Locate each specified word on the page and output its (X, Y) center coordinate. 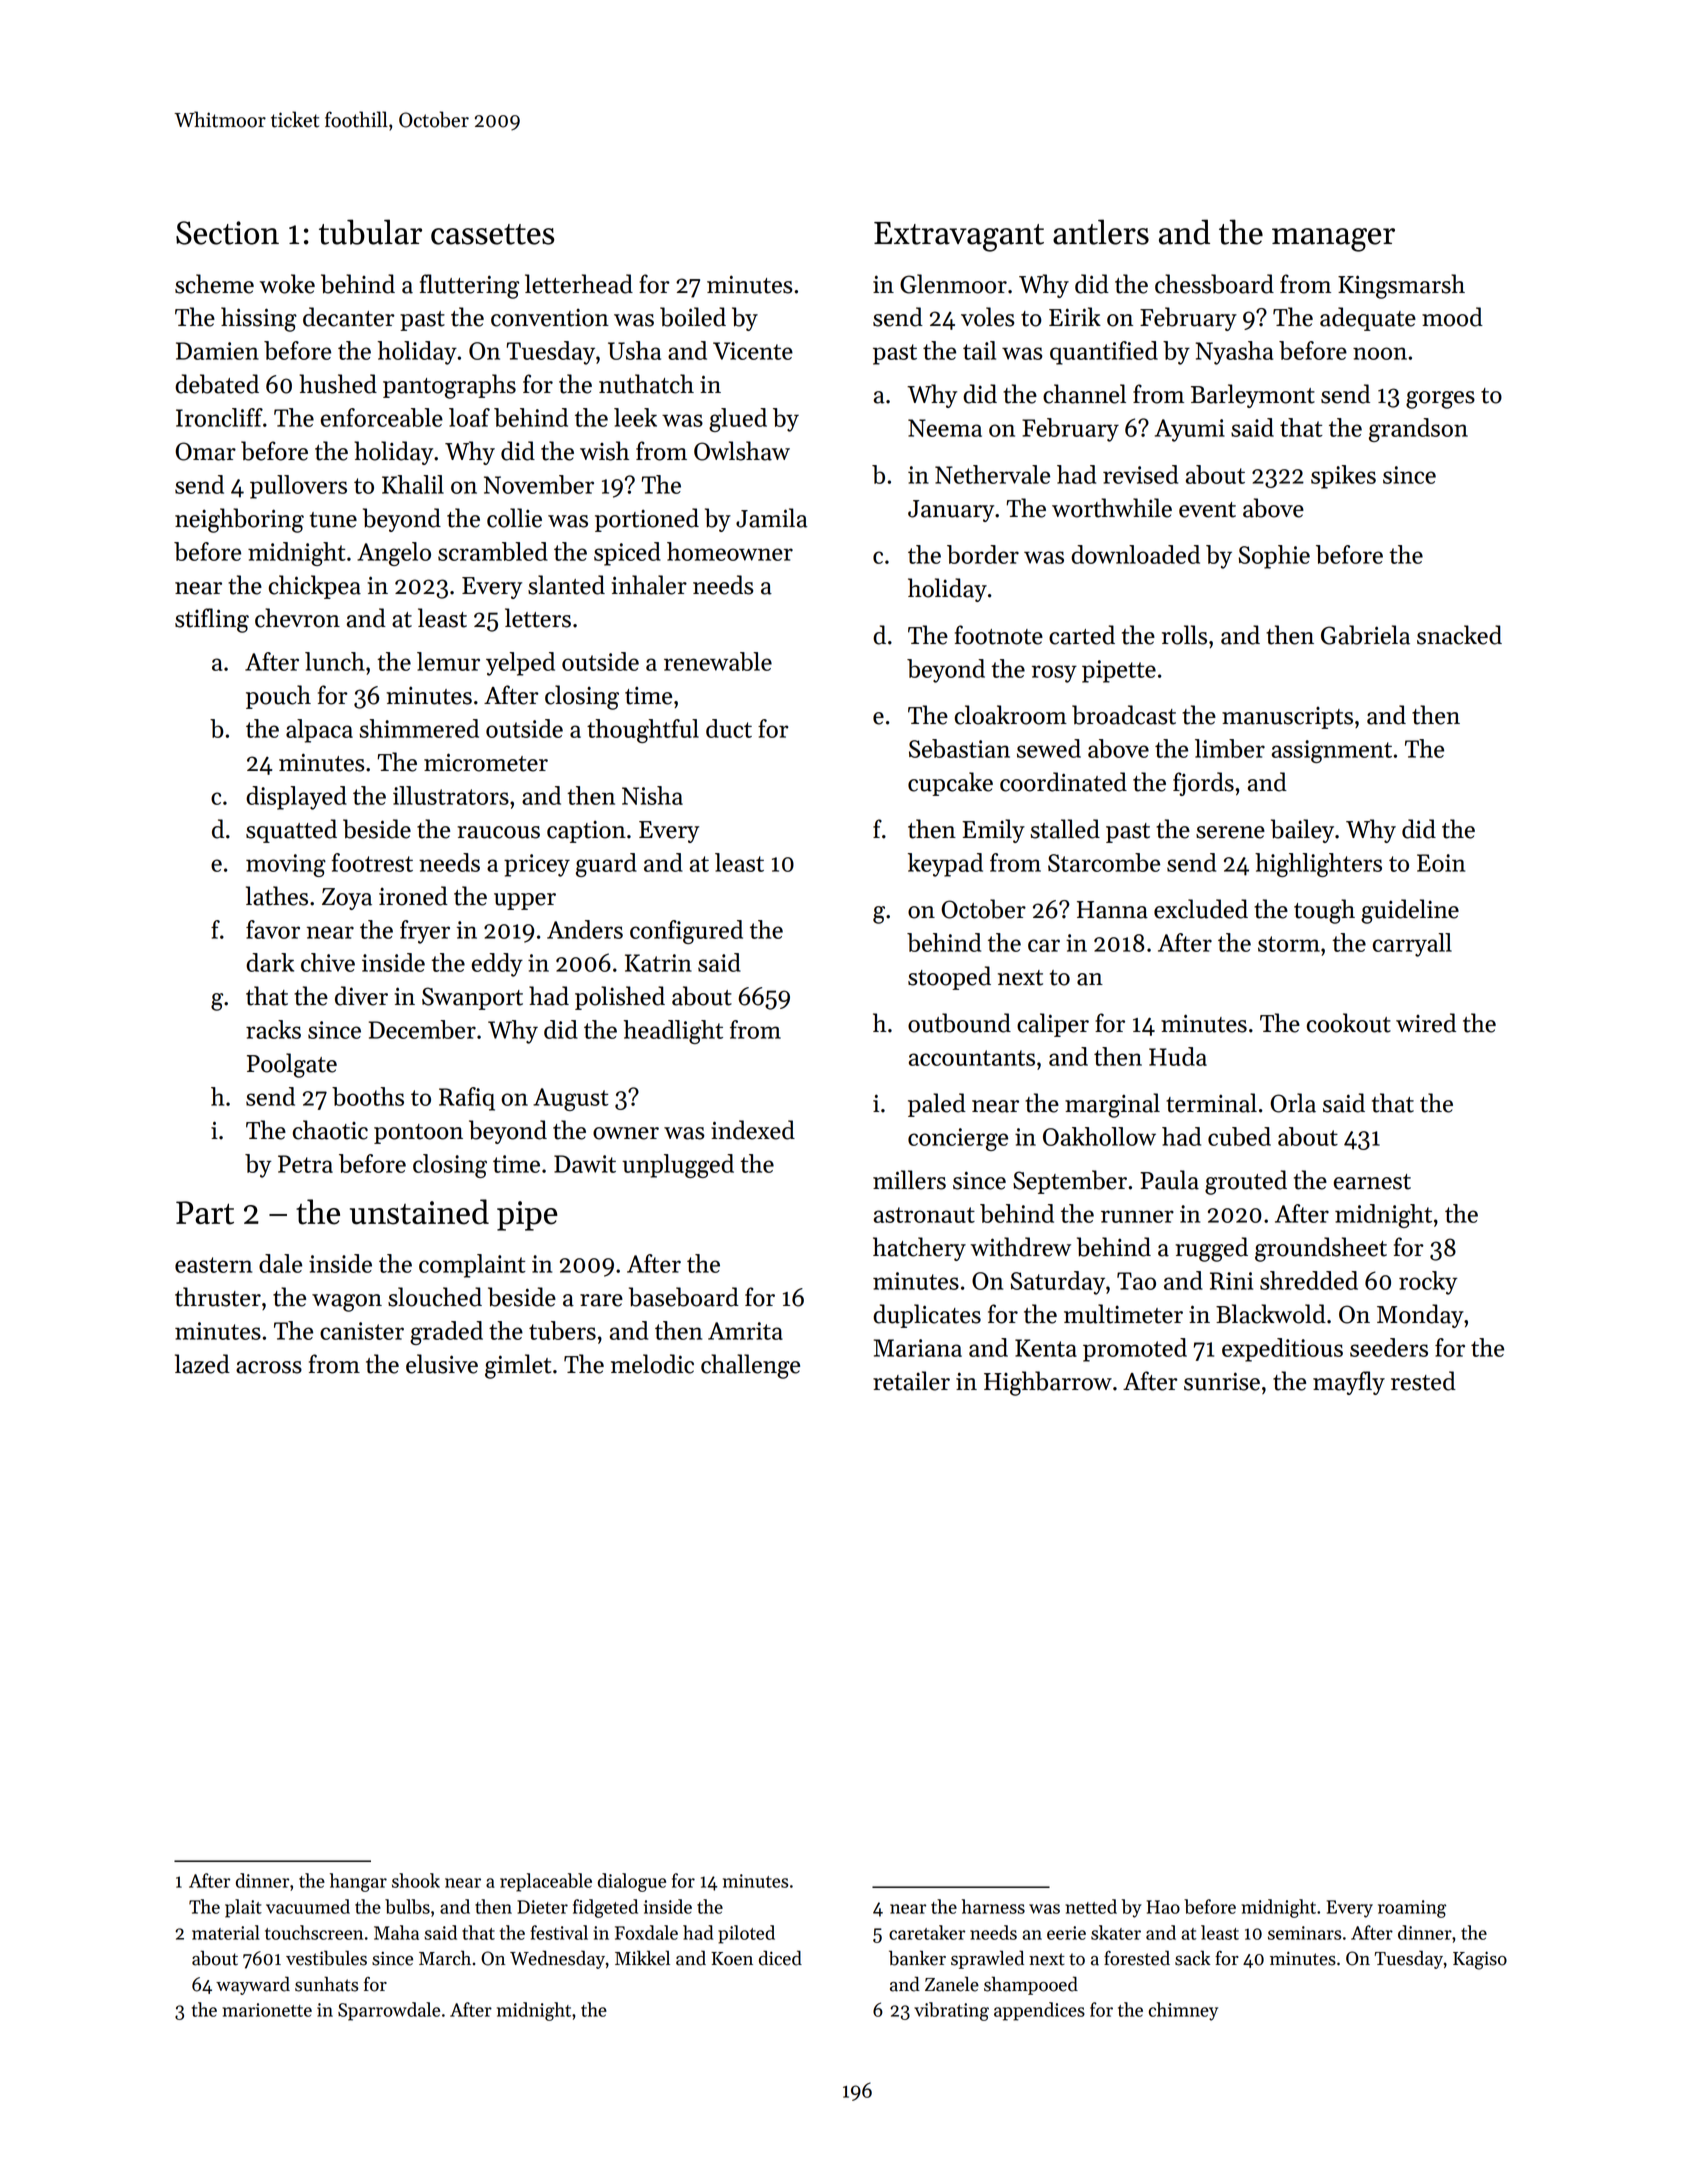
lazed (202, 1364)
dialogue (632, 1882)
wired (1426, 1023)
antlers (1101, 232)
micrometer (486, 762)
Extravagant (959, 237)
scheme (214, 284)
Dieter (542, 1907)
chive (328, 962)
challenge (750, 1366)
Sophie (1274, 557)
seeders (1389, 1347)
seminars (1304, 1933)
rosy (1054, 674)
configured (686, 932)
